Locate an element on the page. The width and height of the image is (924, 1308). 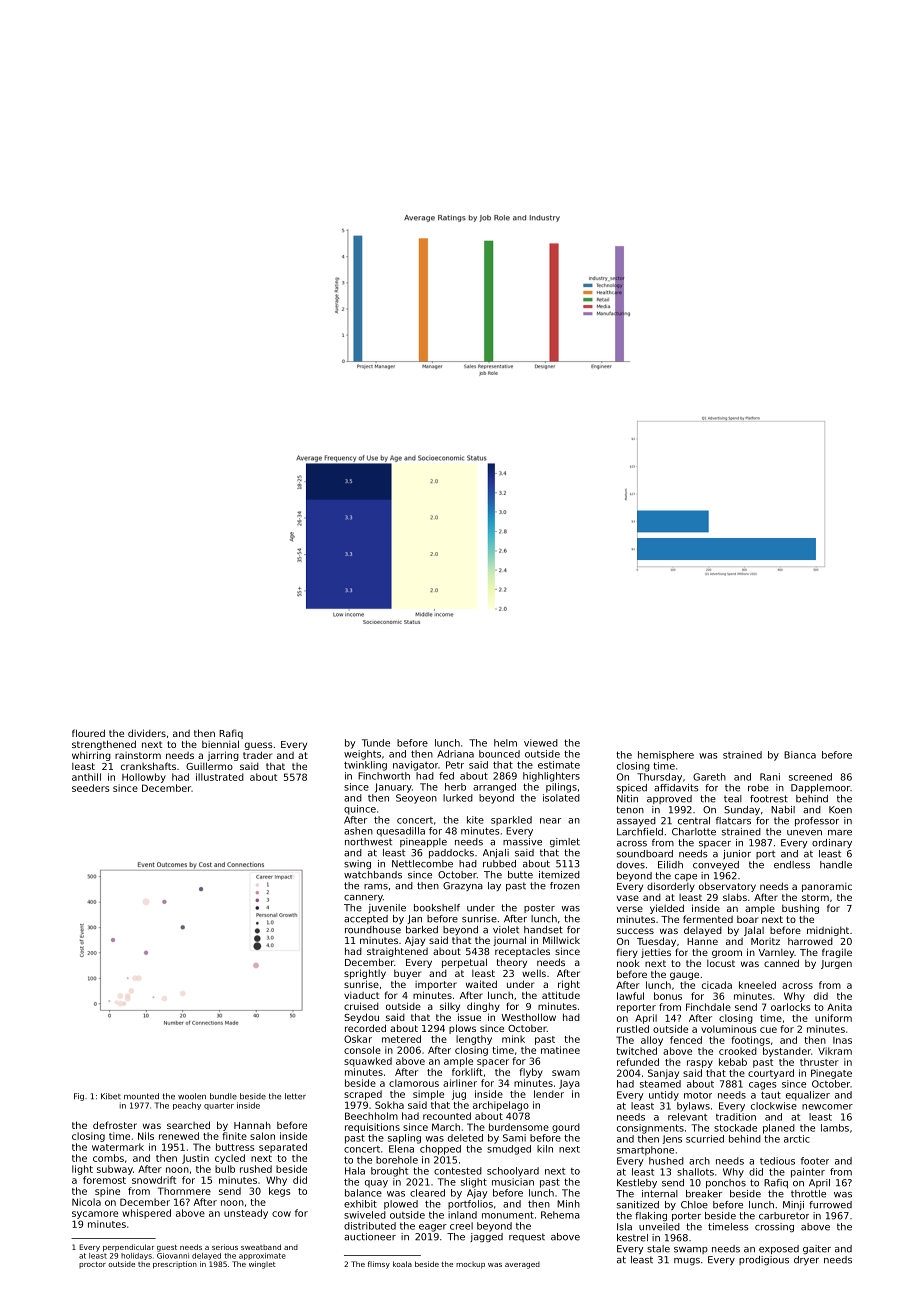
whirring is located at coordinates (91, 756).
